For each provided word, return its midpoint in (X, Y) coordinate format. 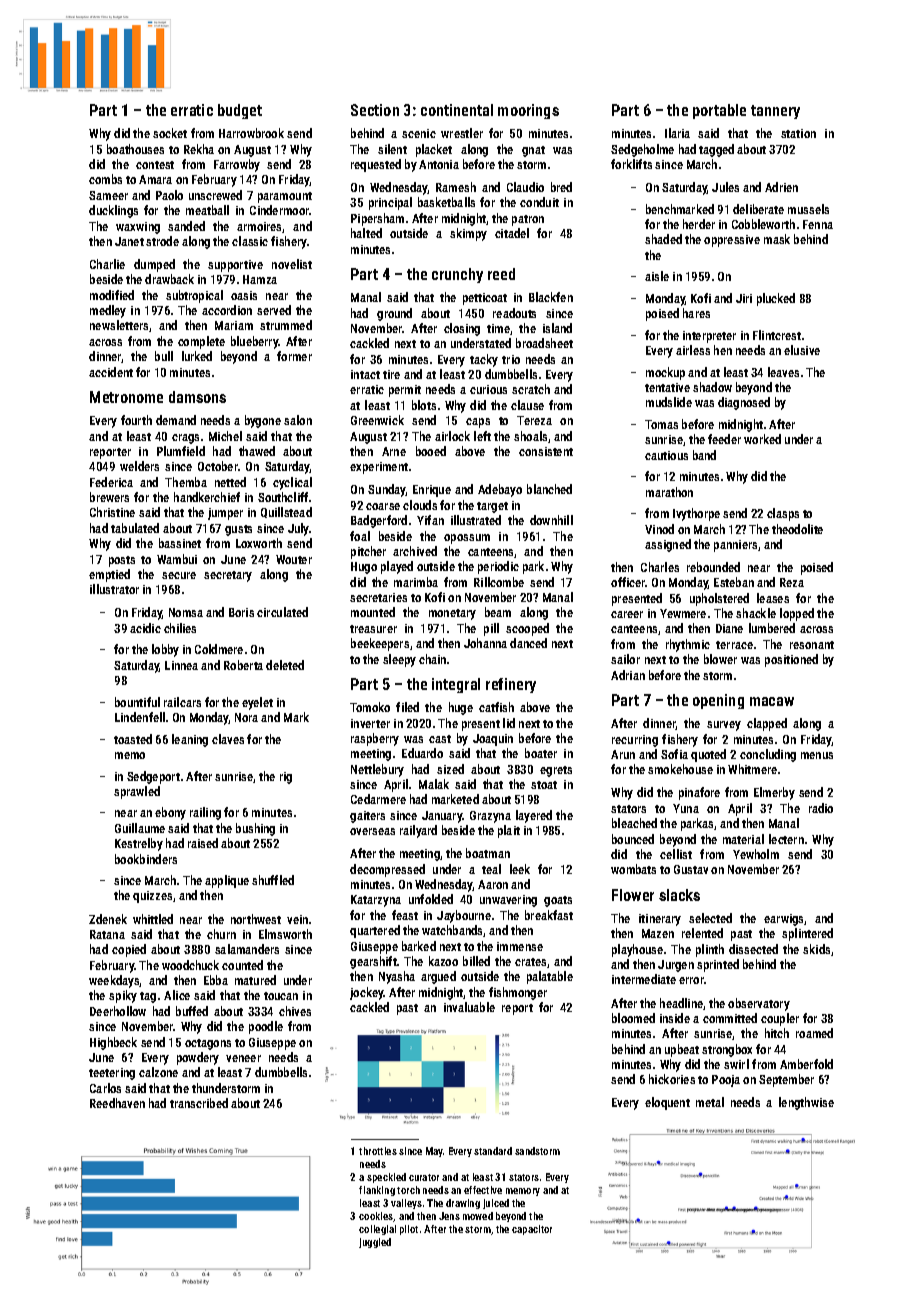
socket (170, 133)
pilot (409, 1230)
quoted (708, 755)
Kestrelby (139, 844)
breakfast (549, 915)
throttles (378, 1151)
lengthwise (806, 1103)
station (798, 133)
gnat (533, 151)
